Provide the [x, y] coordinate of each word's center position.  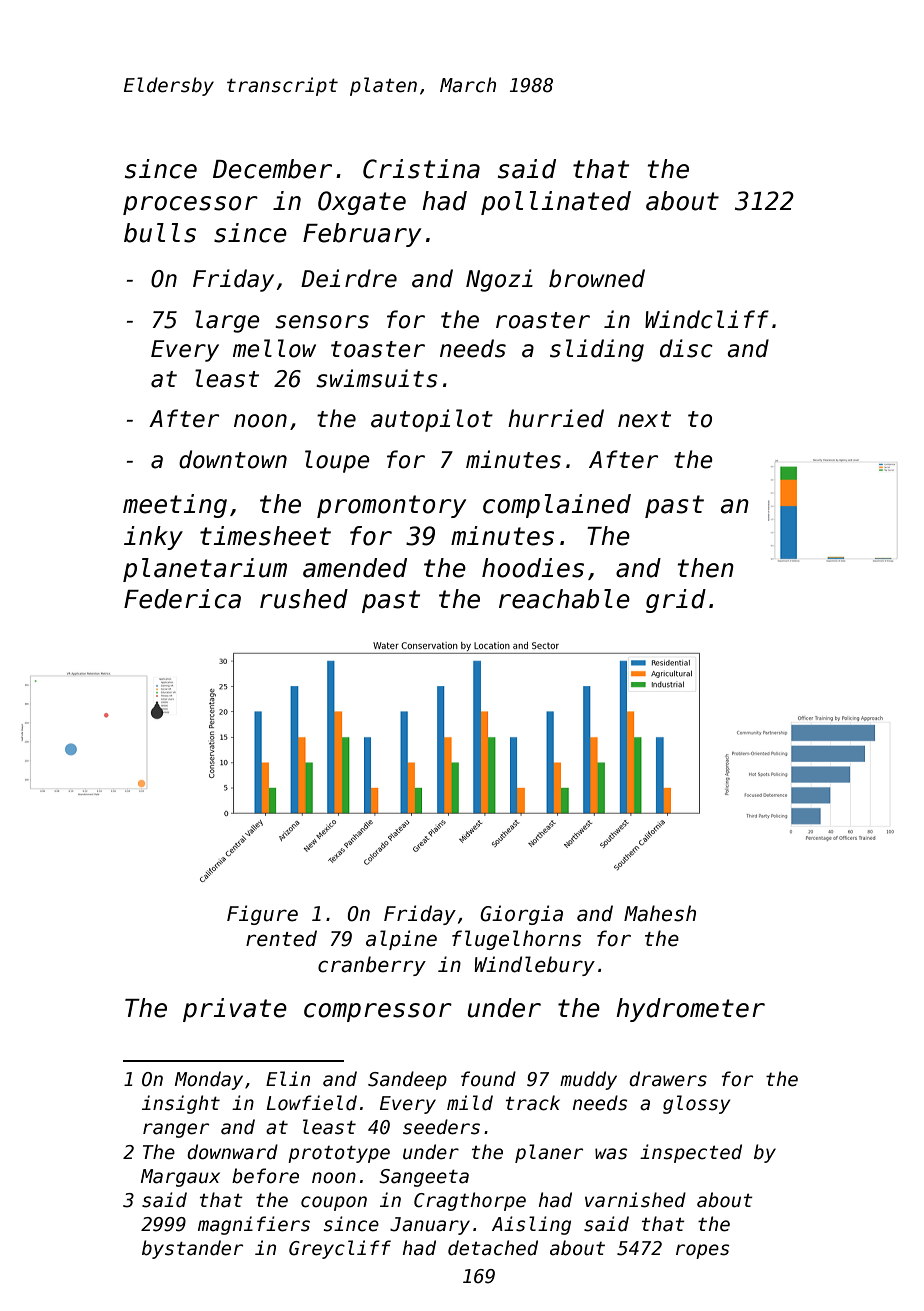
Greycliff [340, 1249]
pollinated [556, 203]
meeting [175, 506]
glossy [696, 1104]
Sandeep [407, 1080]
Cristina [421, 169]
